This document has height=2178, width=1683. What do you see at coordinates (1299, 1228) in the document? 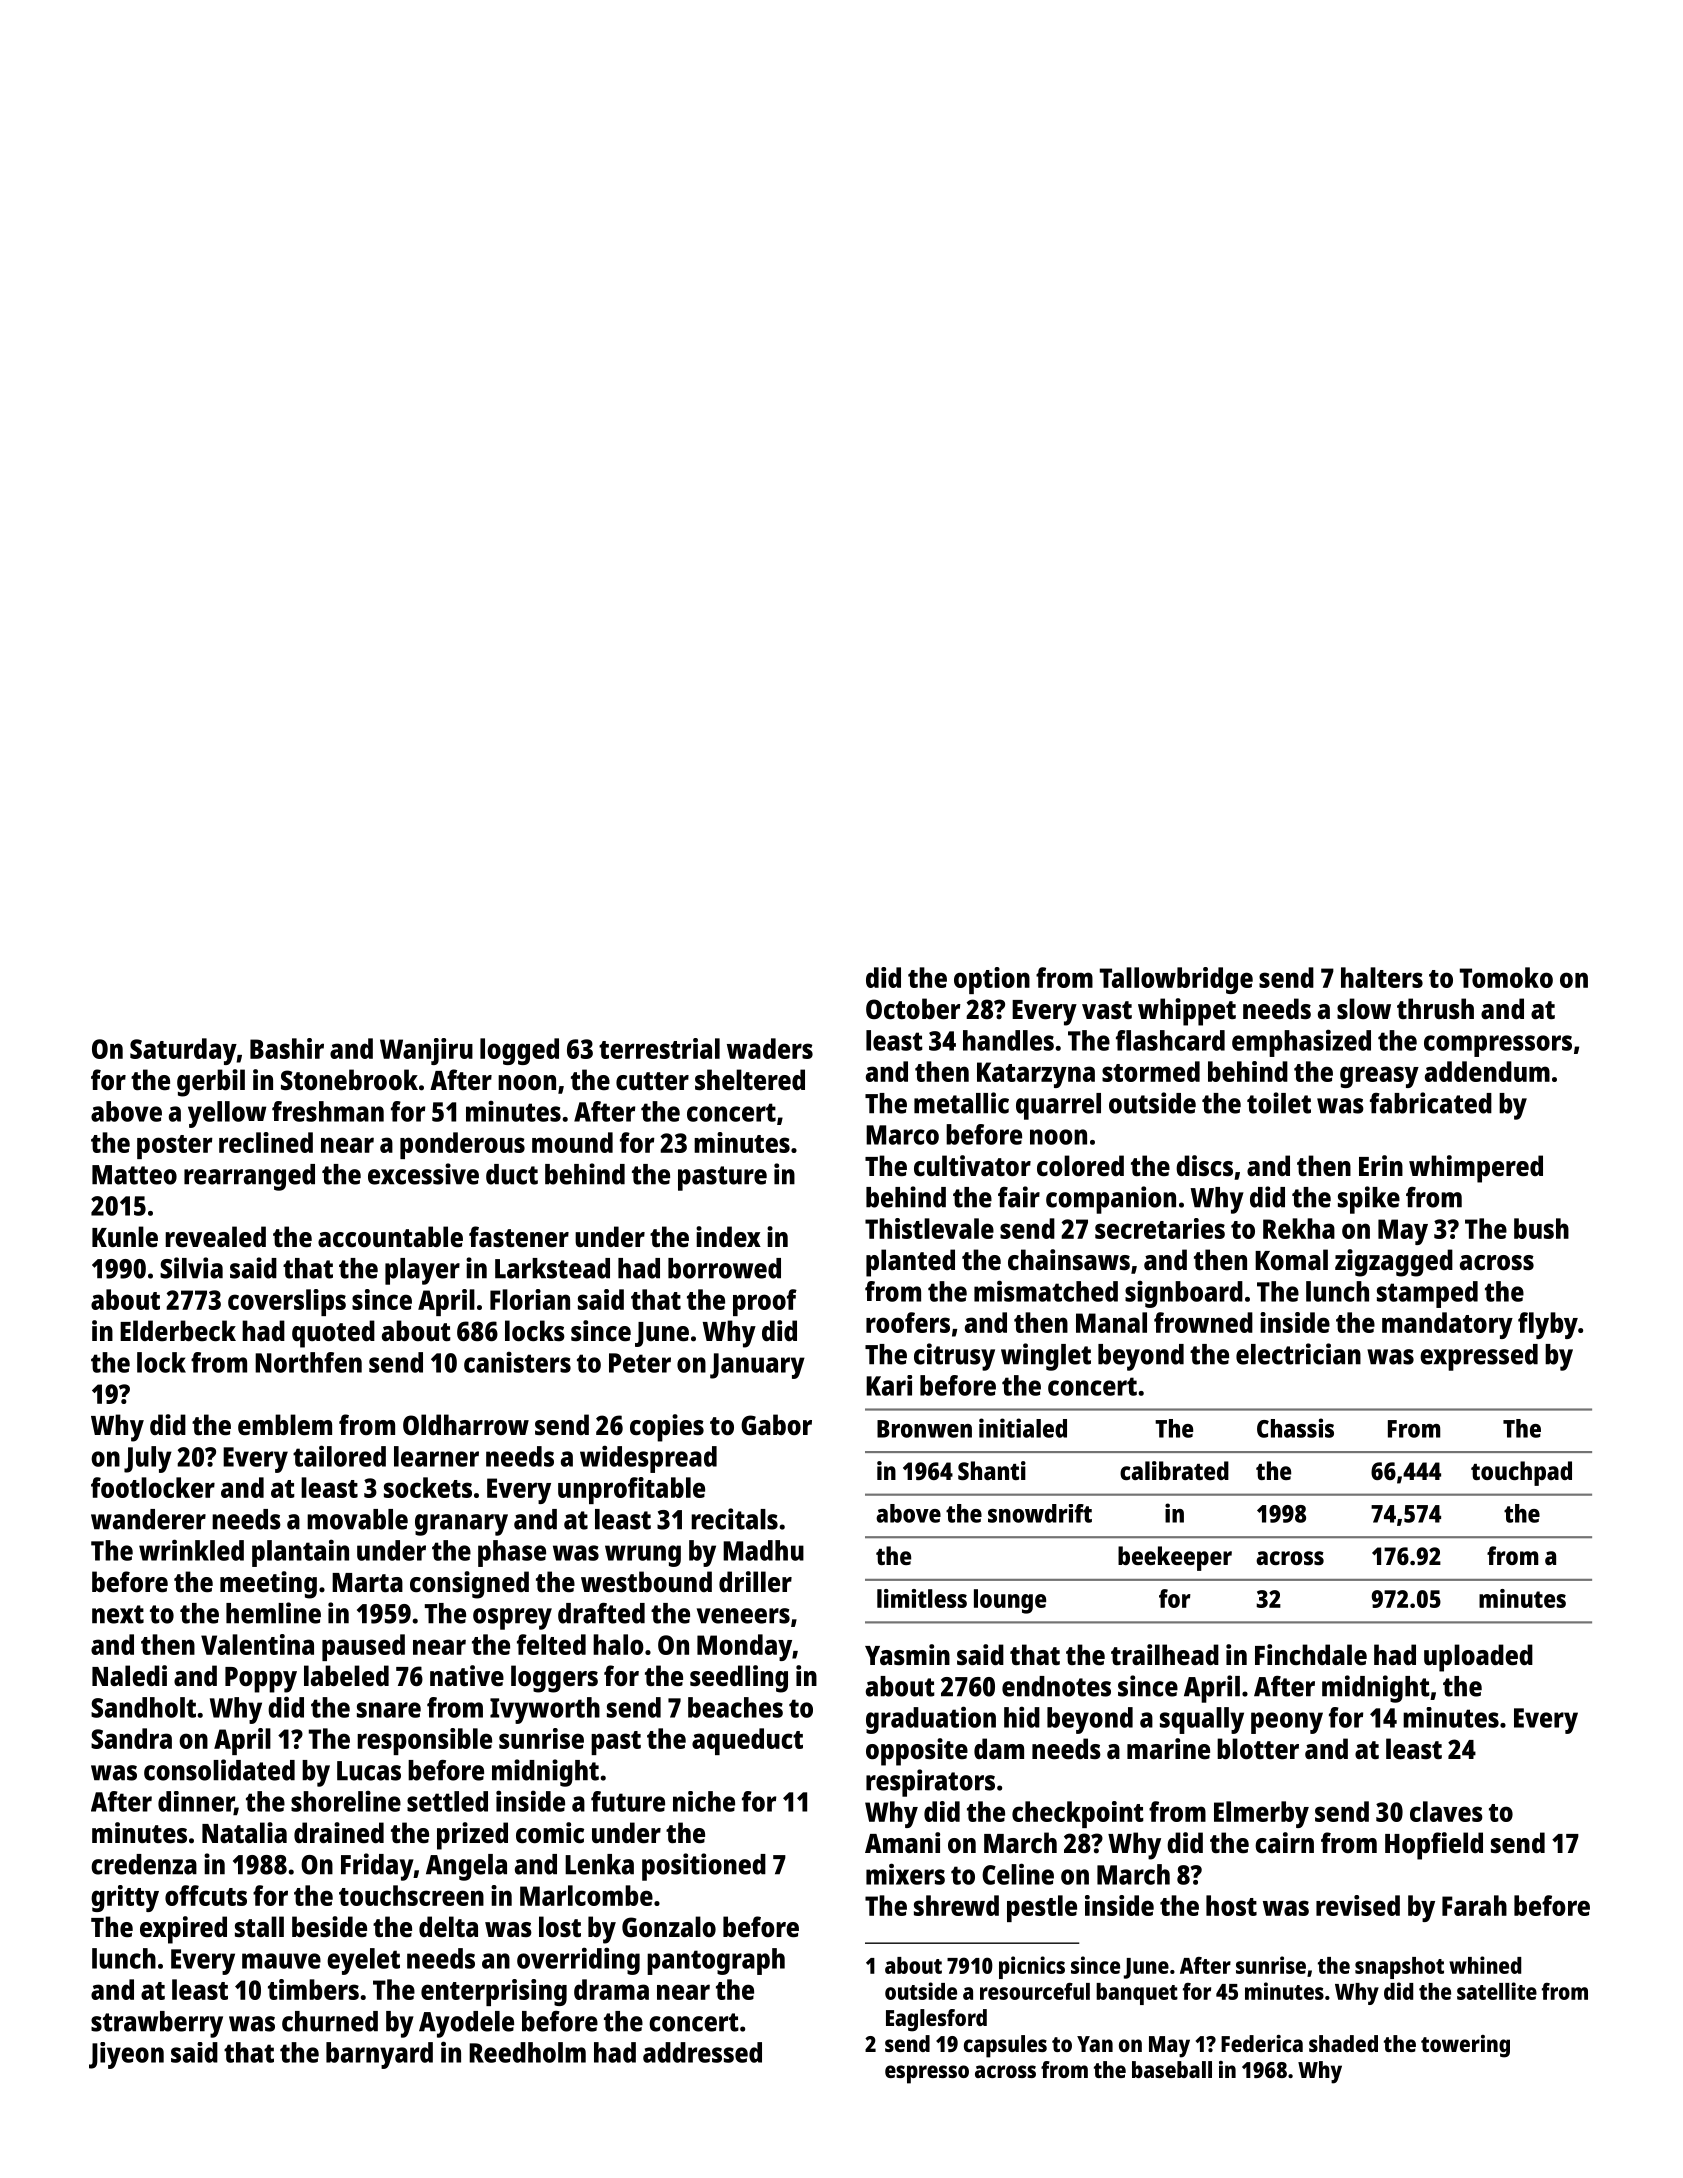
I see `Rekha` at bounding box center [1299, 1228].
